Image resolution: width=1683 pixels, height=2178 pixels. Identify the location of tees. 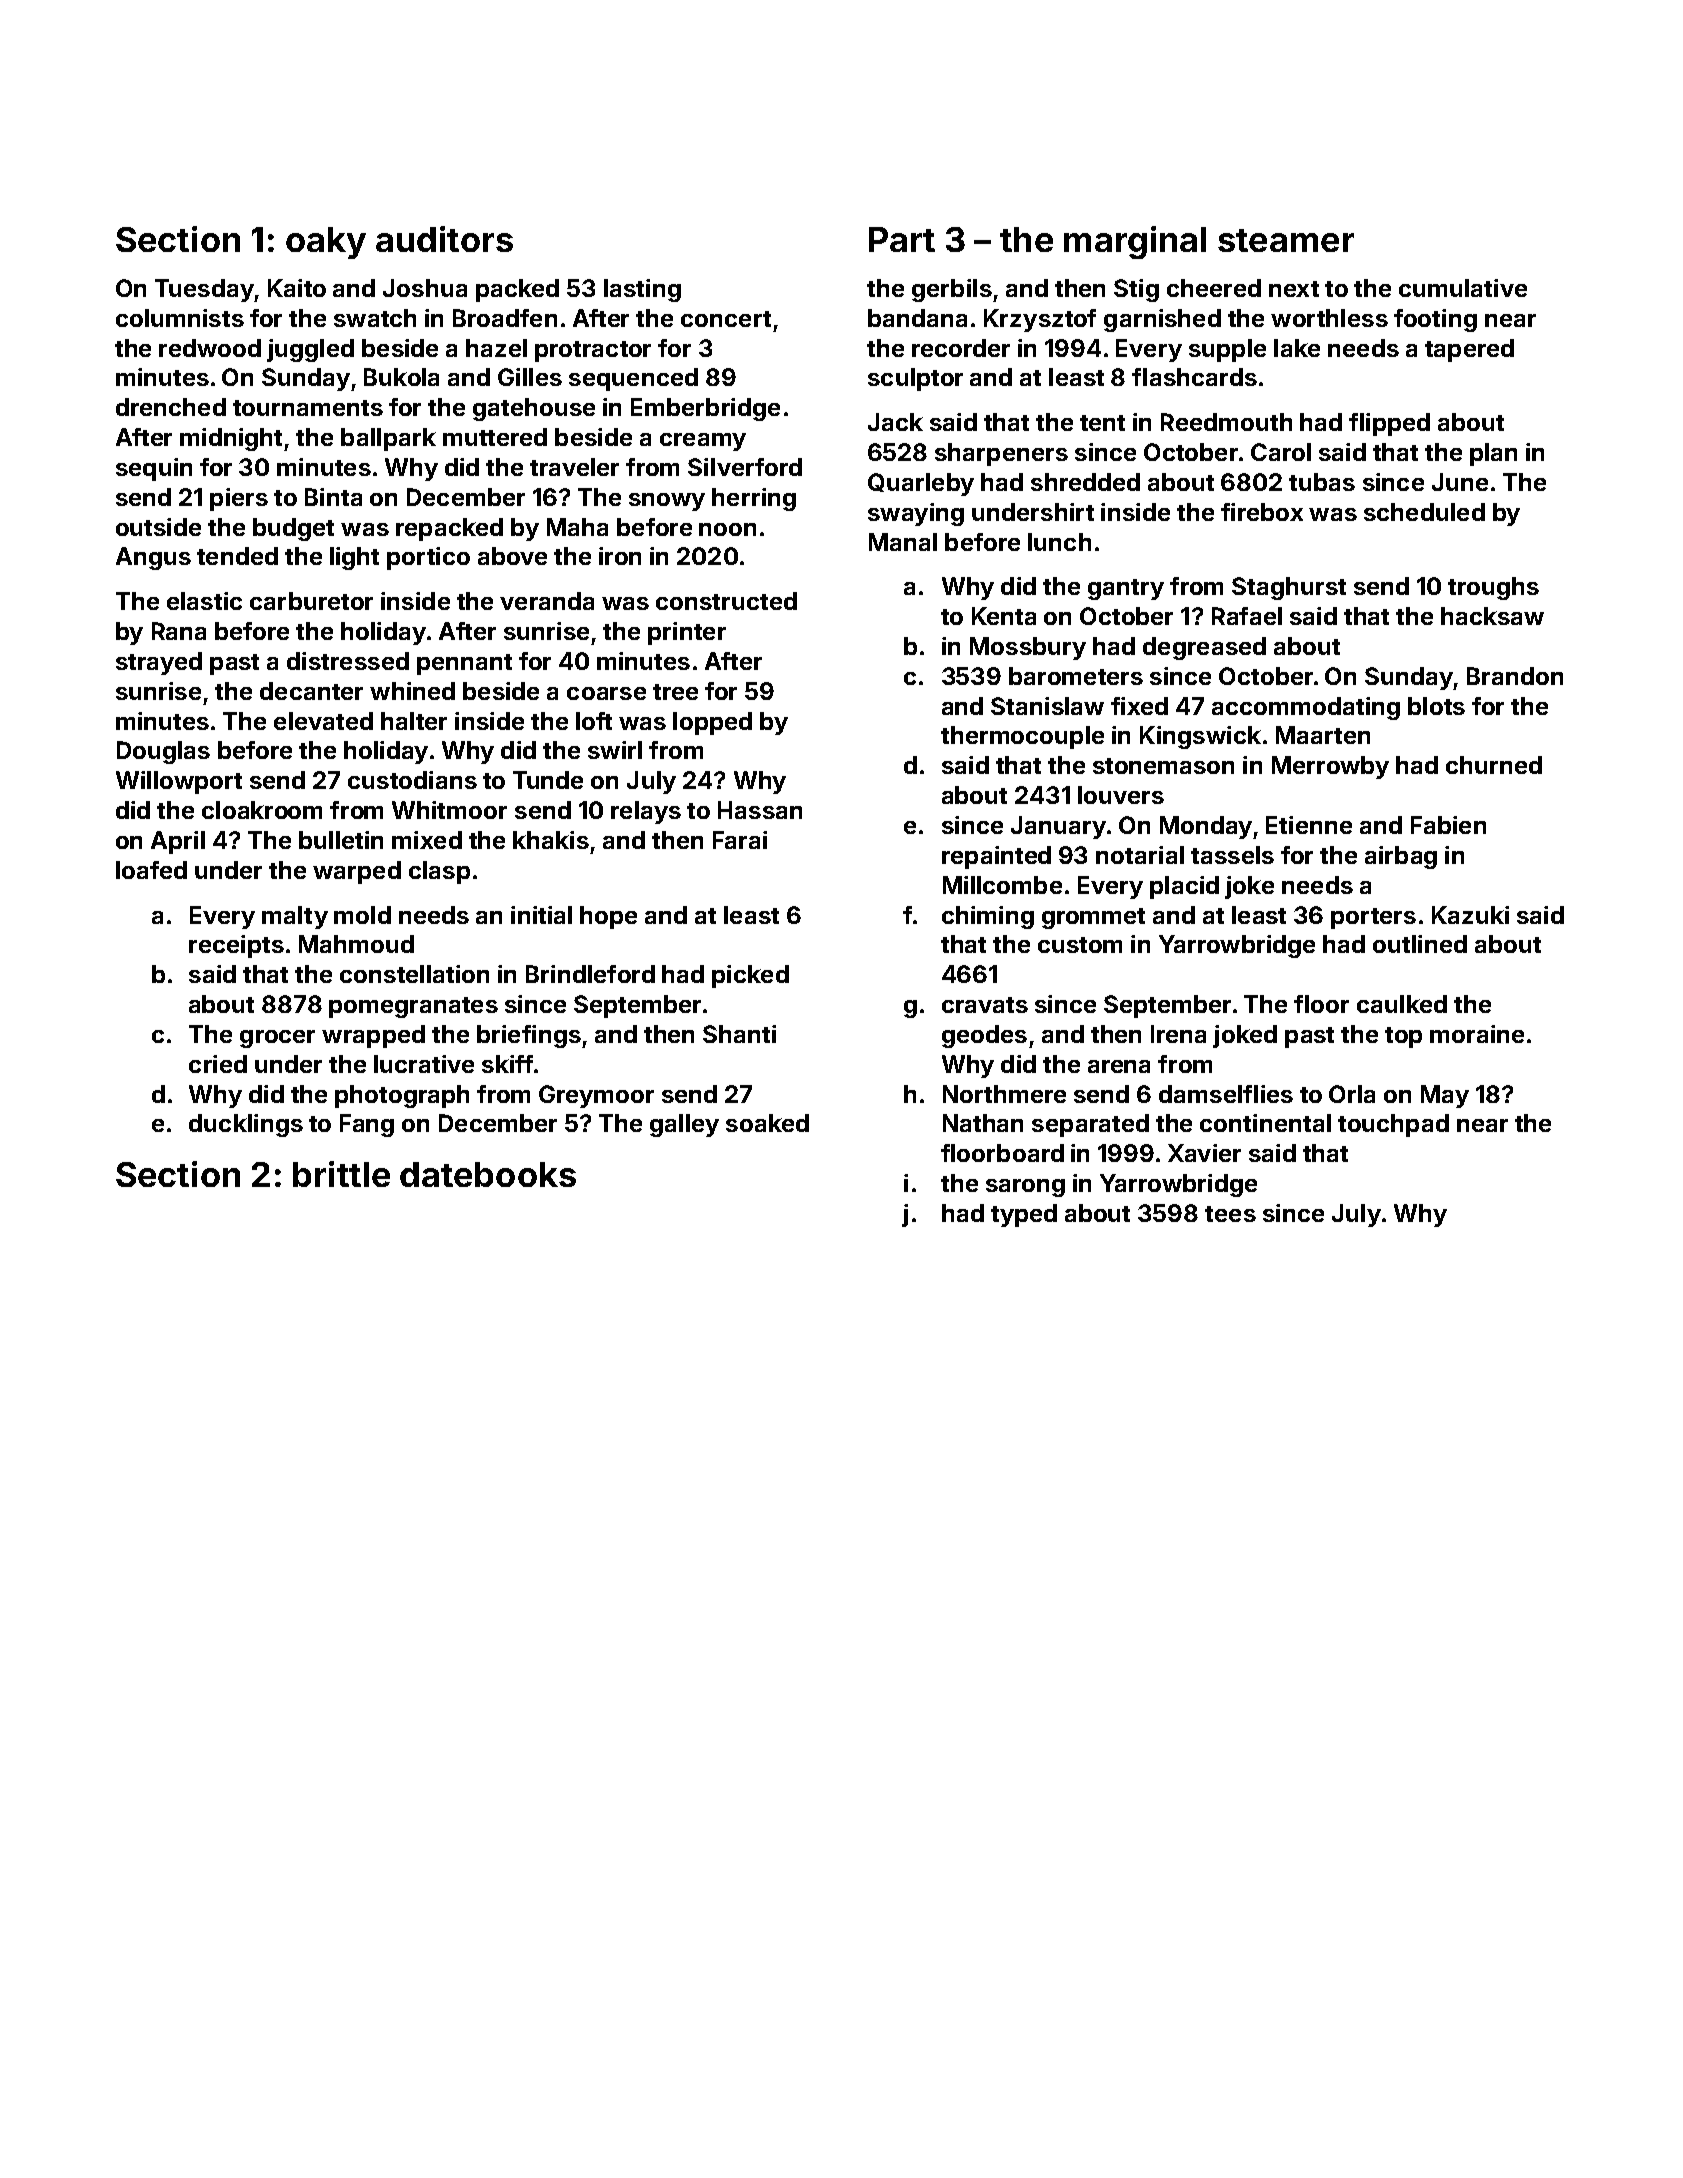
(1230, 1214).
